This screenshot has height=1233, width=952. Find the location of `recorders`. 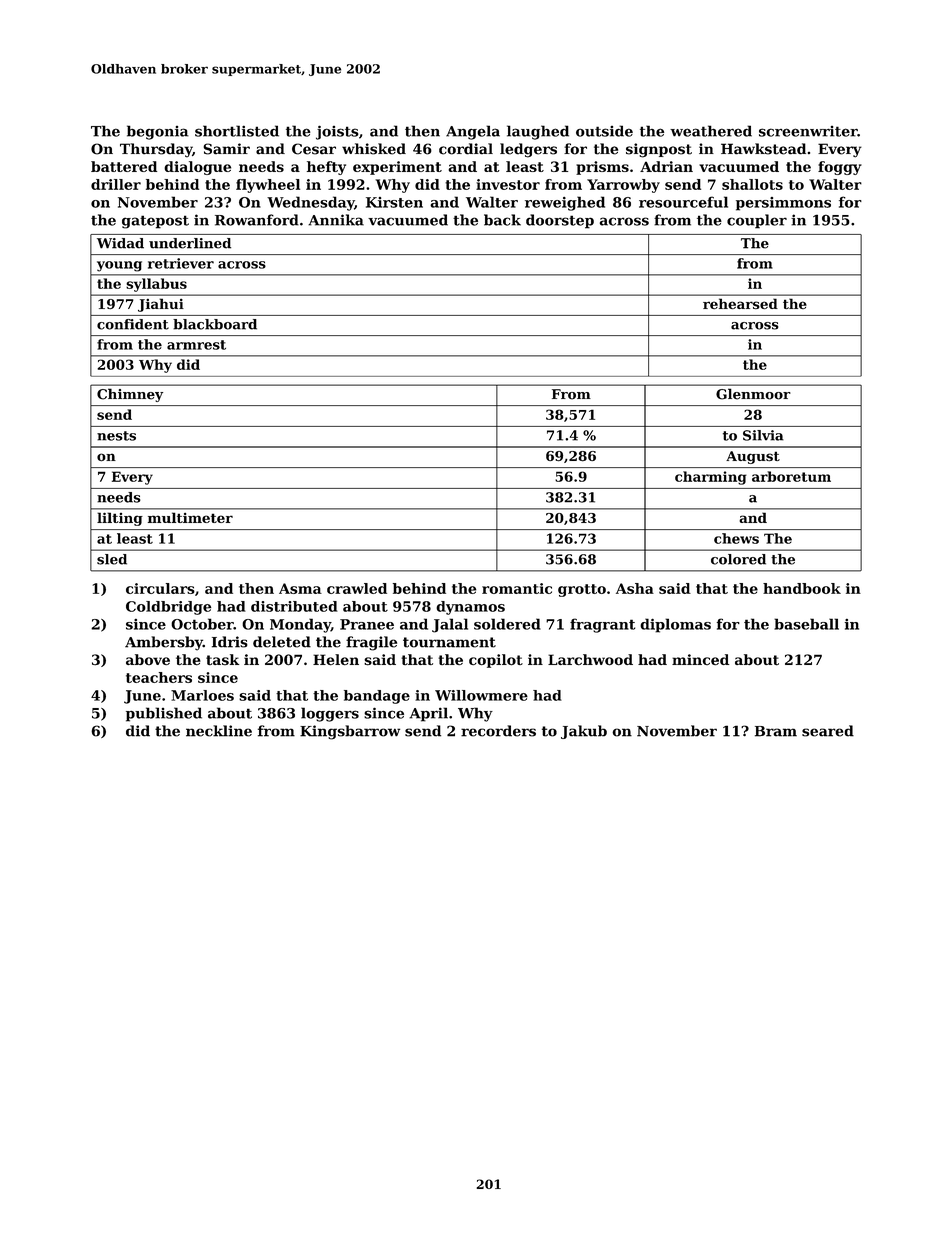

recorders is located at coordinates (498, 731).
